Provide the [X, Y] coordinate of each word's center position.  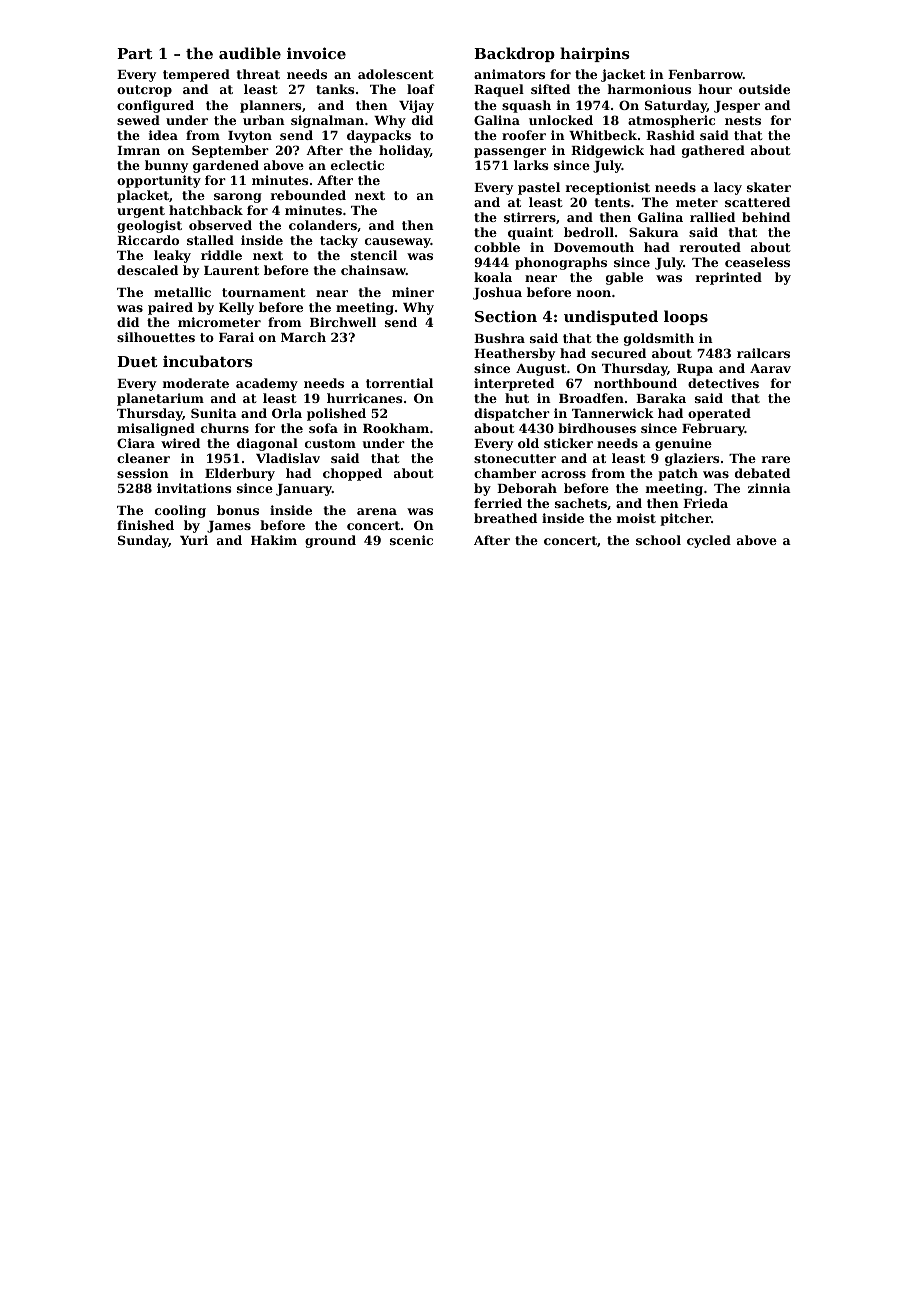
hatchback [206, 210]
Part [134, 53]
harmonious [649, 89]
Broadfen [591, 398]
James [229, 527]
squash [526, 106]
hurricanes [364, 398]
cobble [497, 247]
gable [624, 278]
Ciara [136, 443]
